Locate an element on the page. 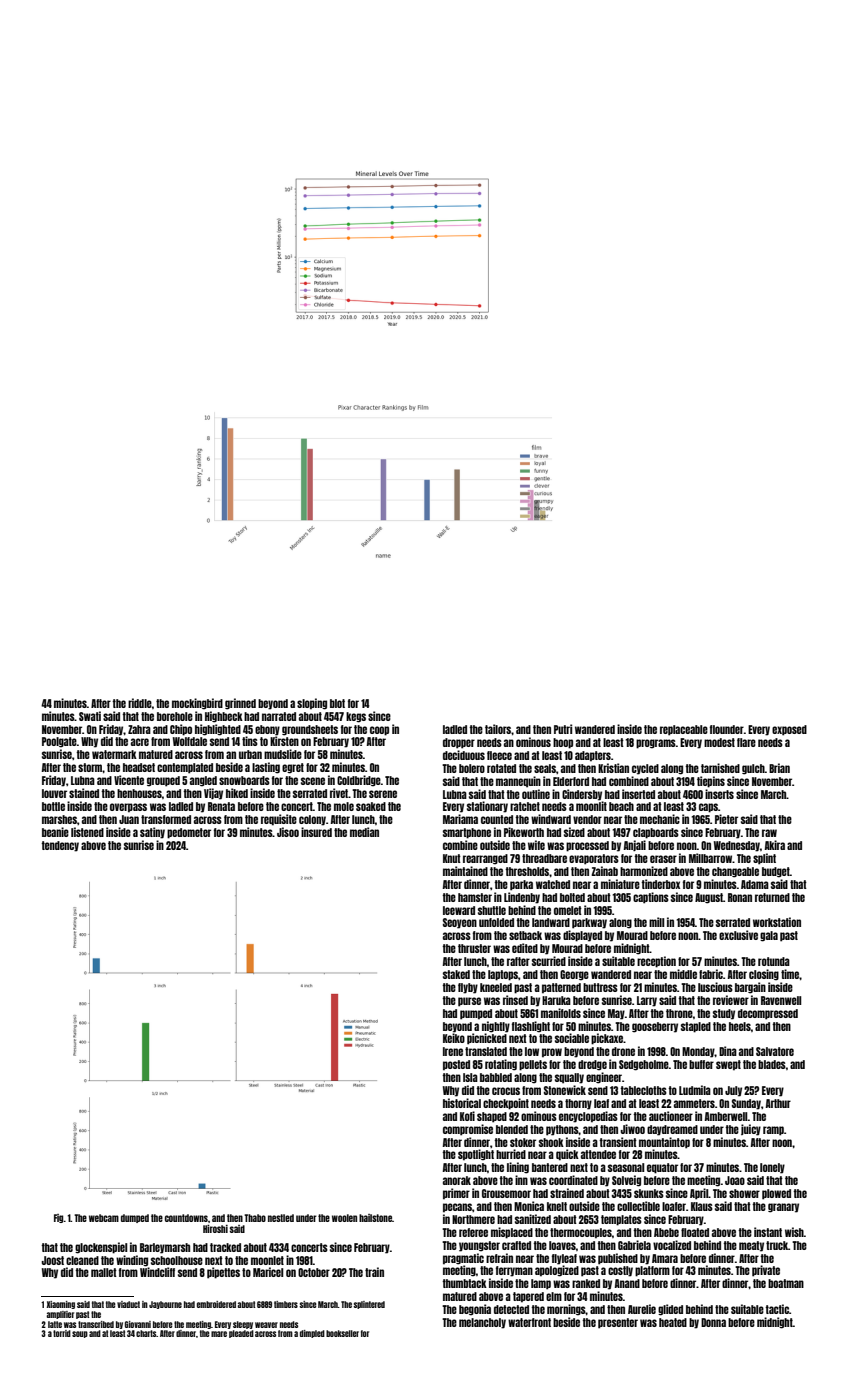  ramp is located at coordinates (773, 1131).
